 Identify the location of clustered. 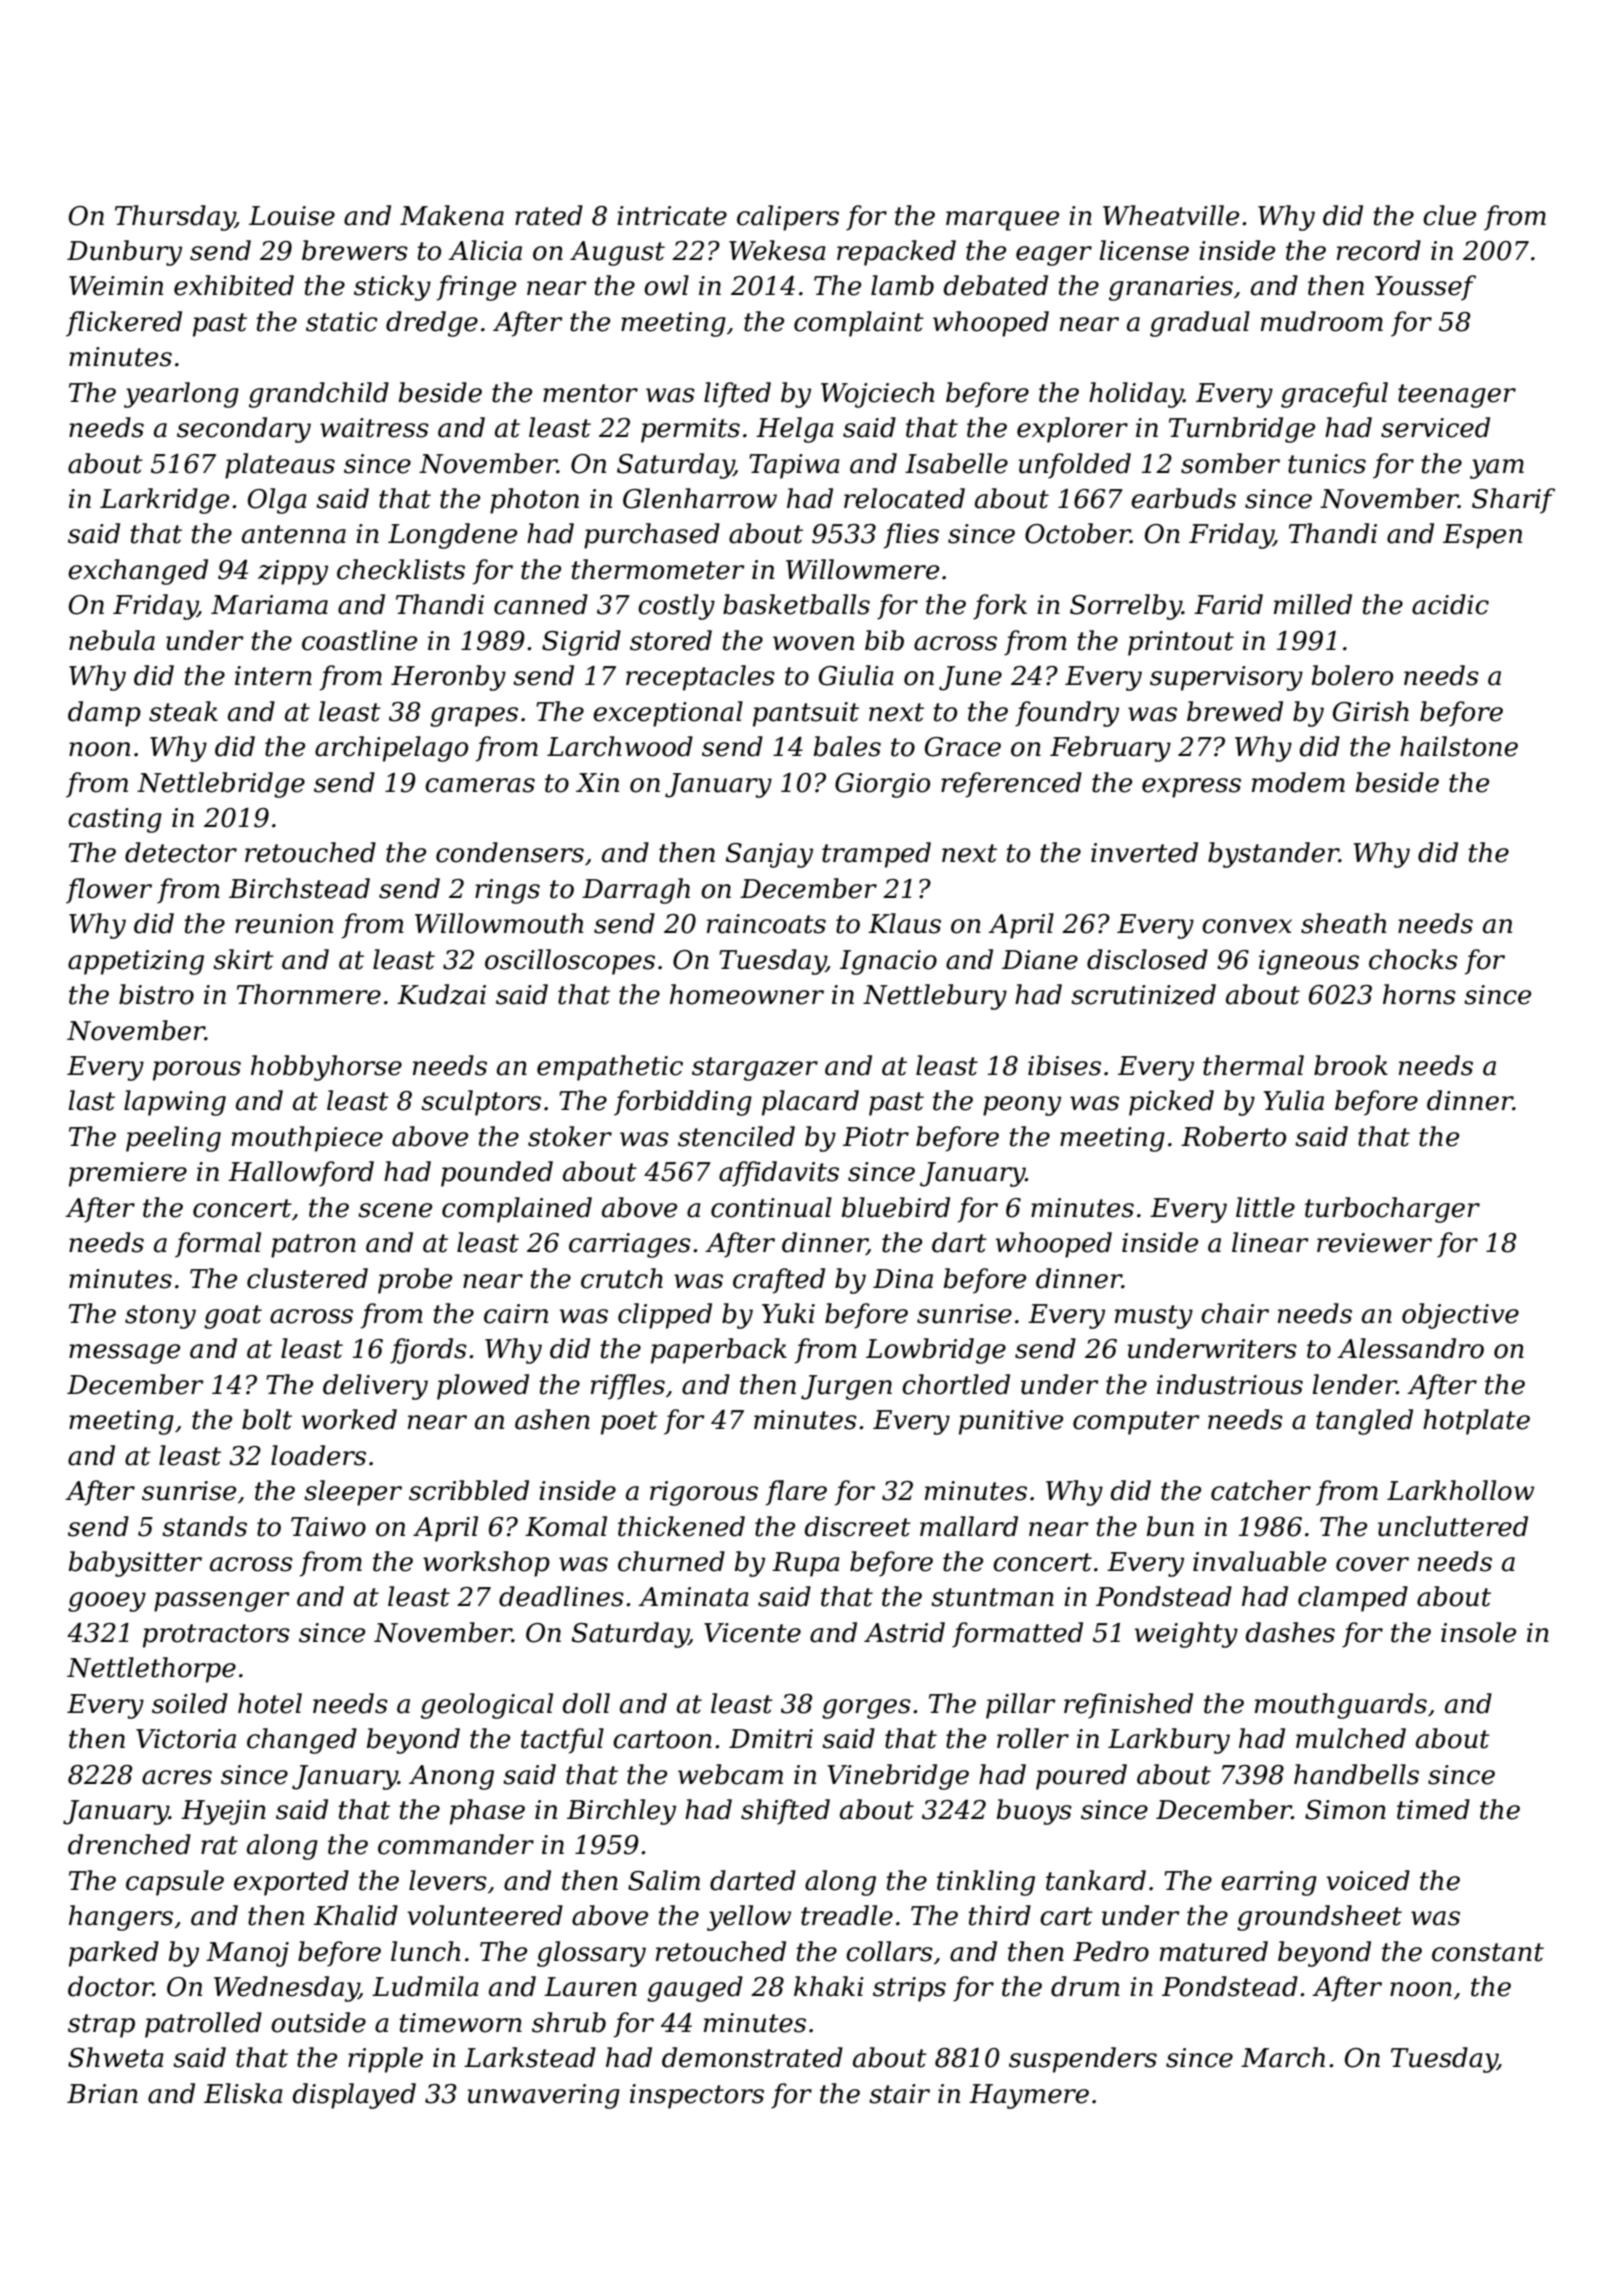
(307, 1278).
